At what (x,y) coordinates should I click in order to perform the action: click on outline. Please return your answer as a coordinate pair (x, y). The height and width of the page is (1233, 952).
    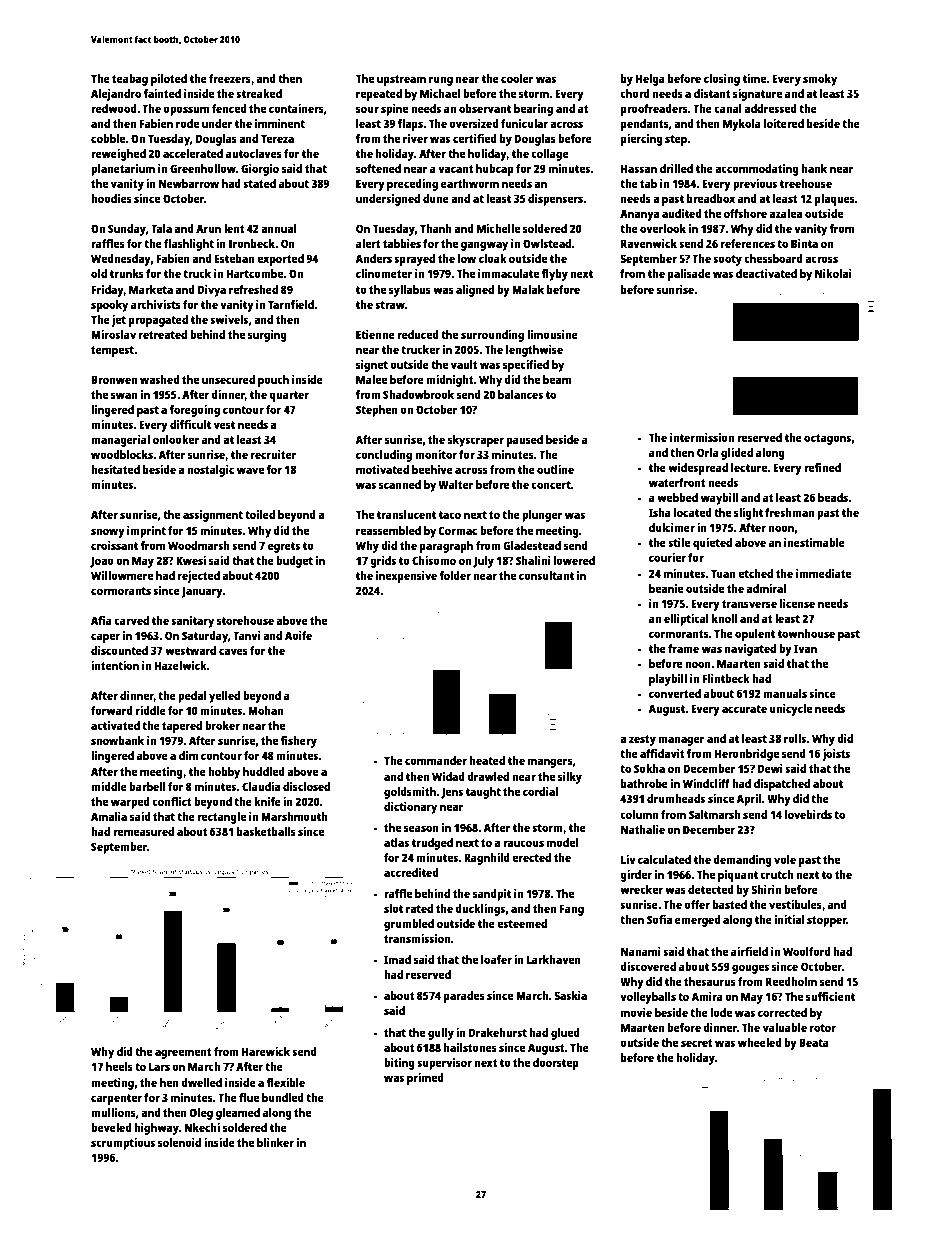
    Looking at the image, I should click on (555, 469).
